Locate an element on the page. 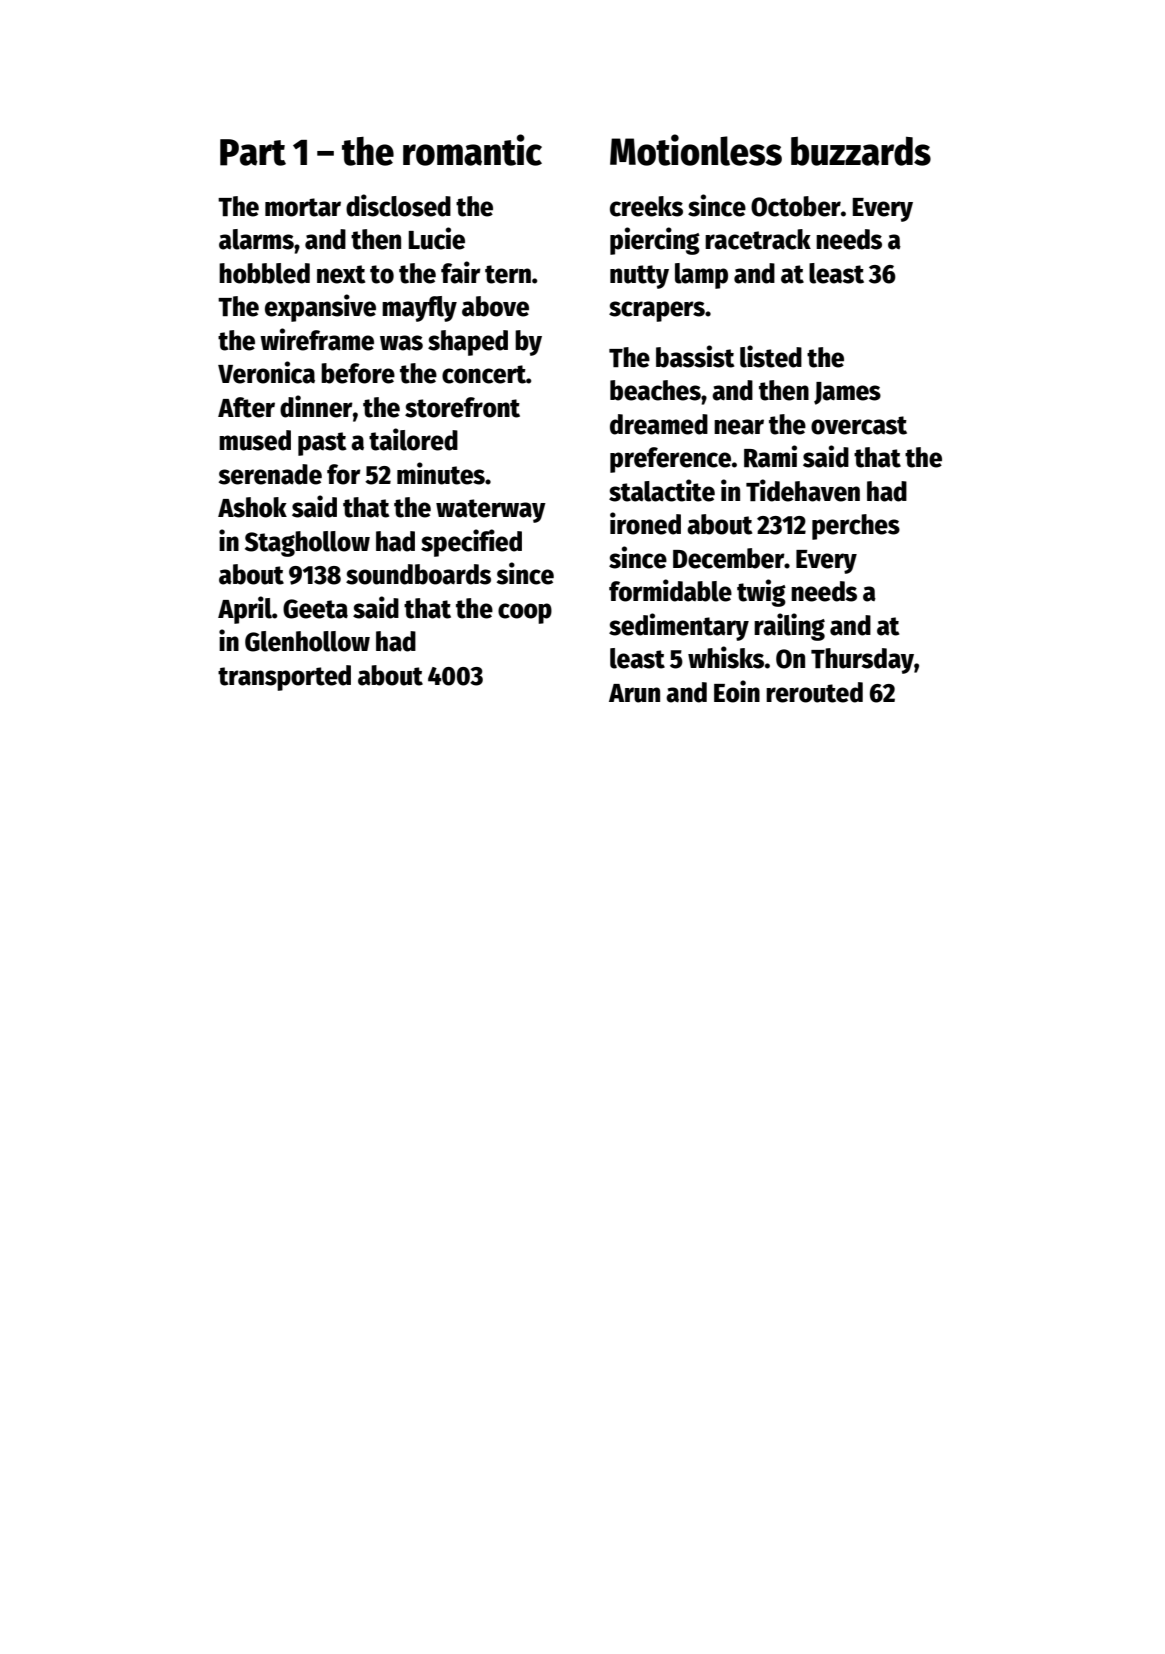  romantic is located at coordinates (472, 150).
